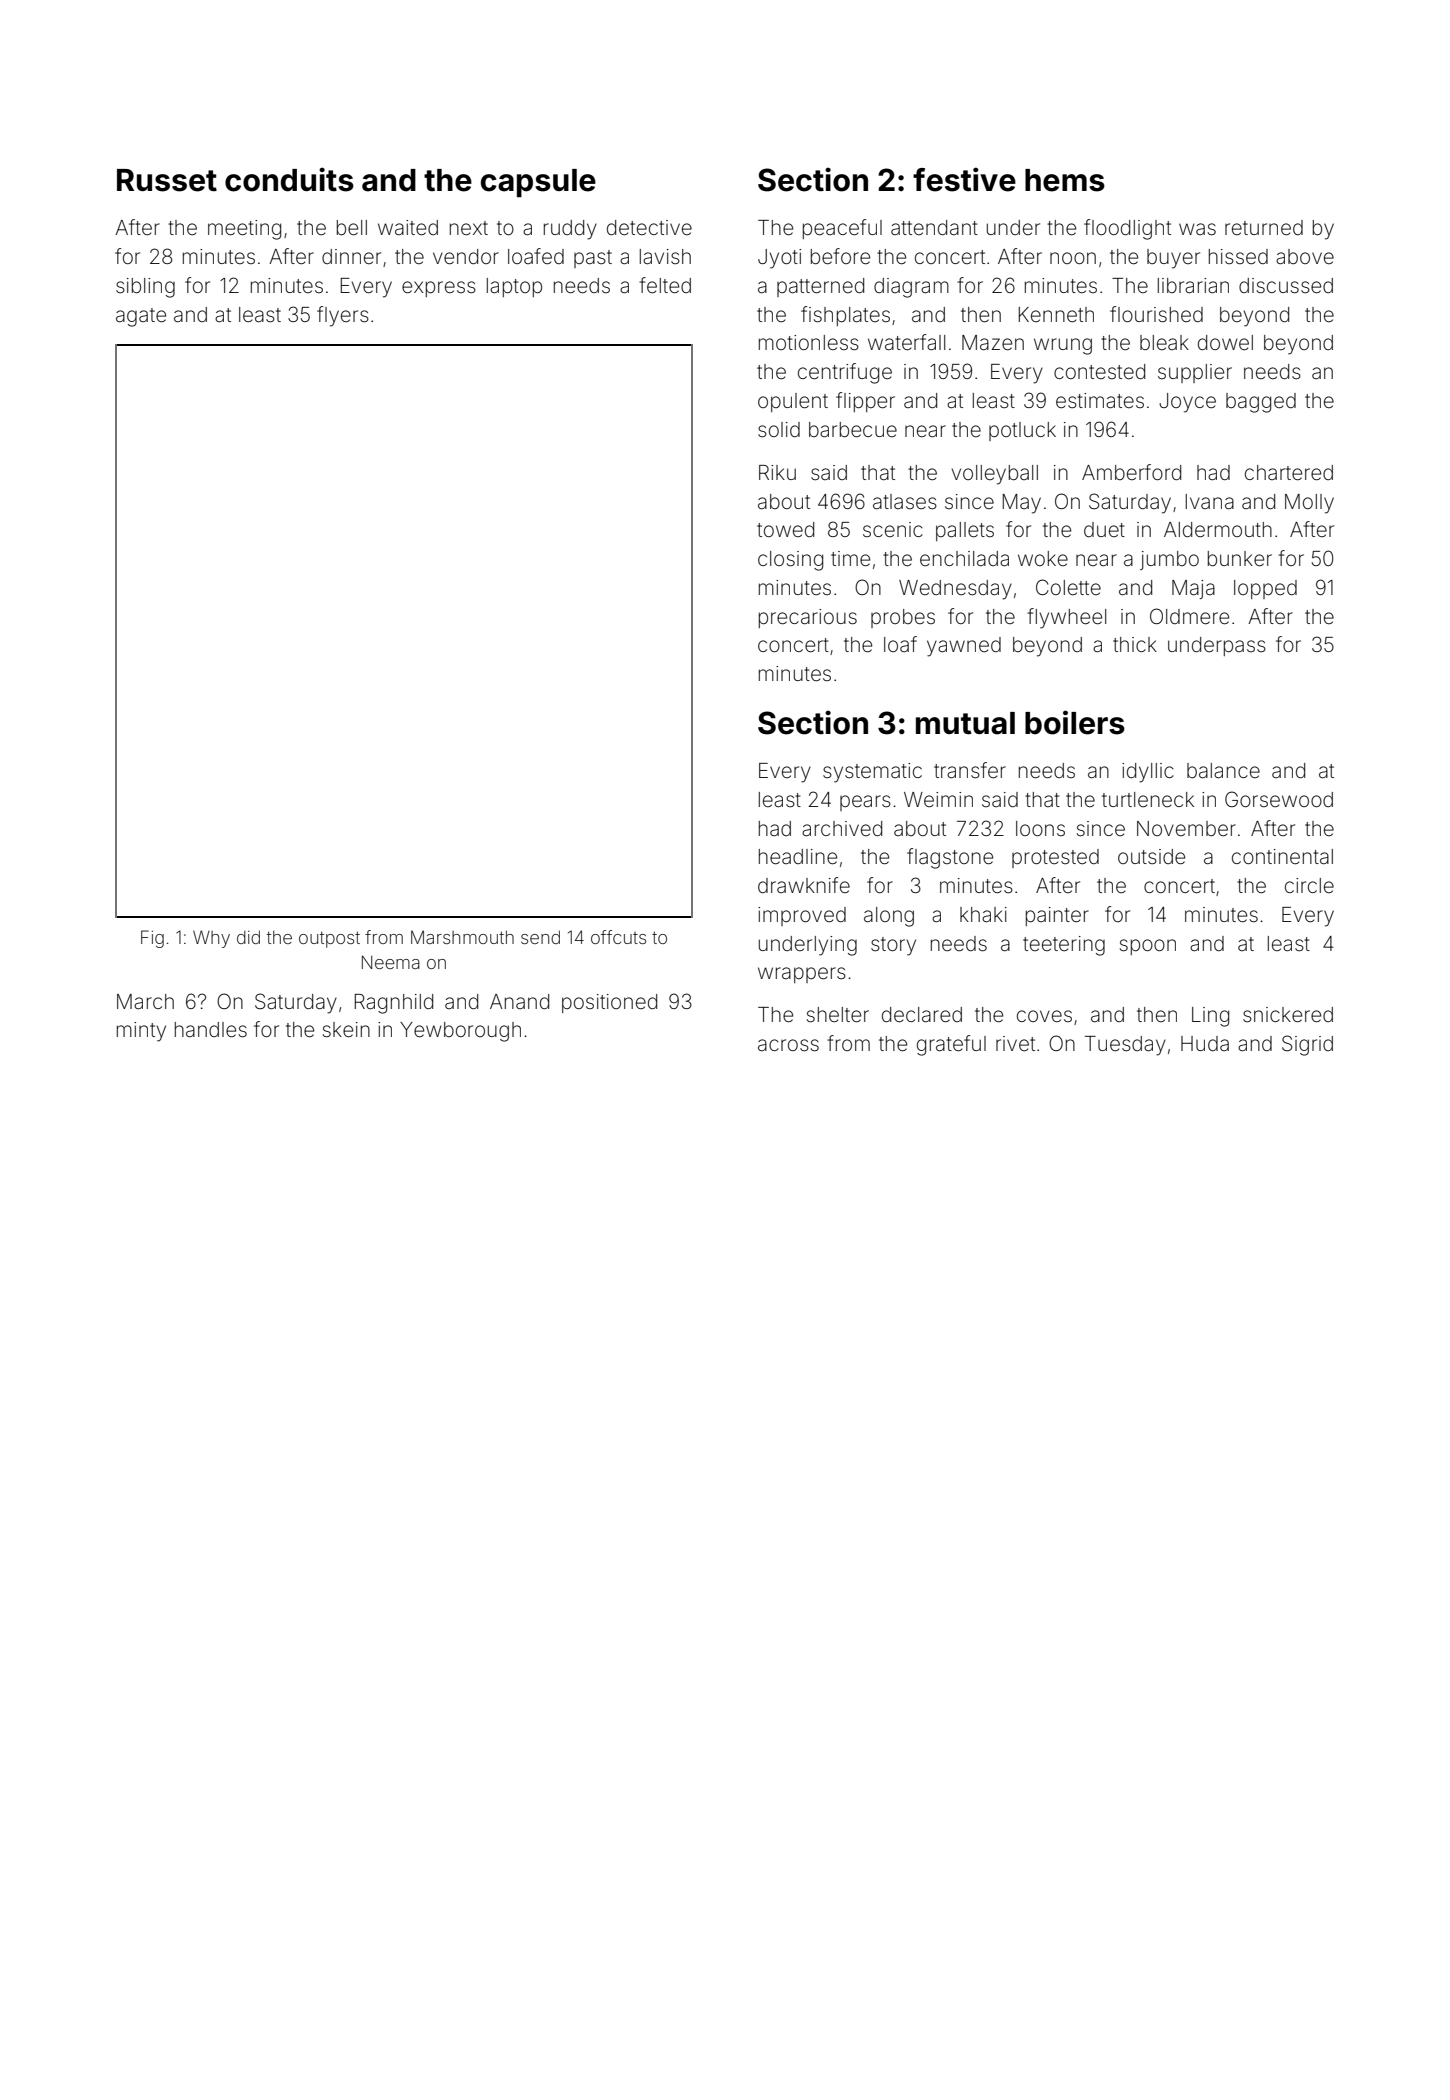 The height and width of the image is (2100, 1450). I want to click on minty, so click(141, 1032).
